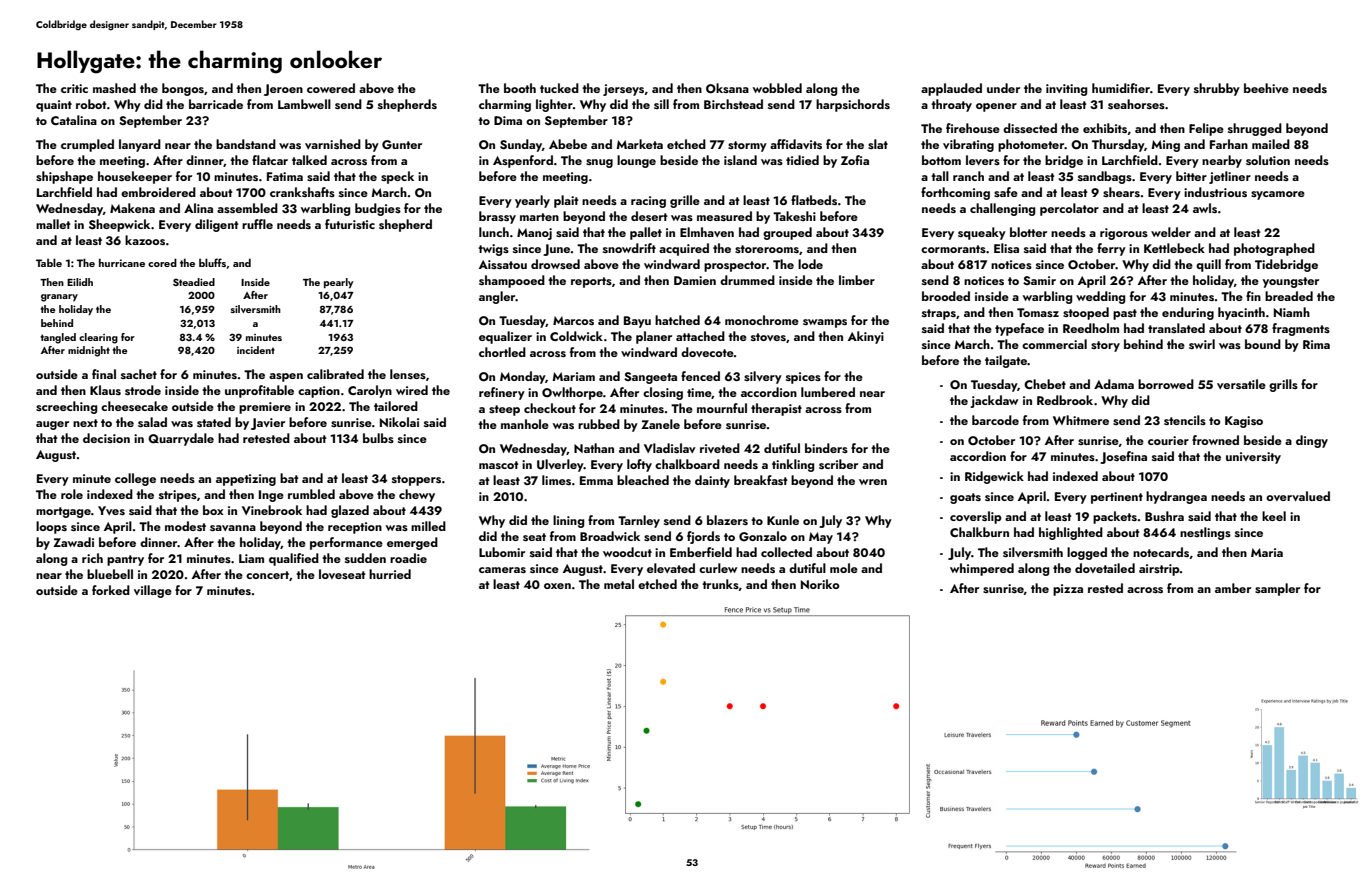  What do you see at coordinates (550, 408) in the screenshot?
I see `checkout` at bounding box center [550, 408].
